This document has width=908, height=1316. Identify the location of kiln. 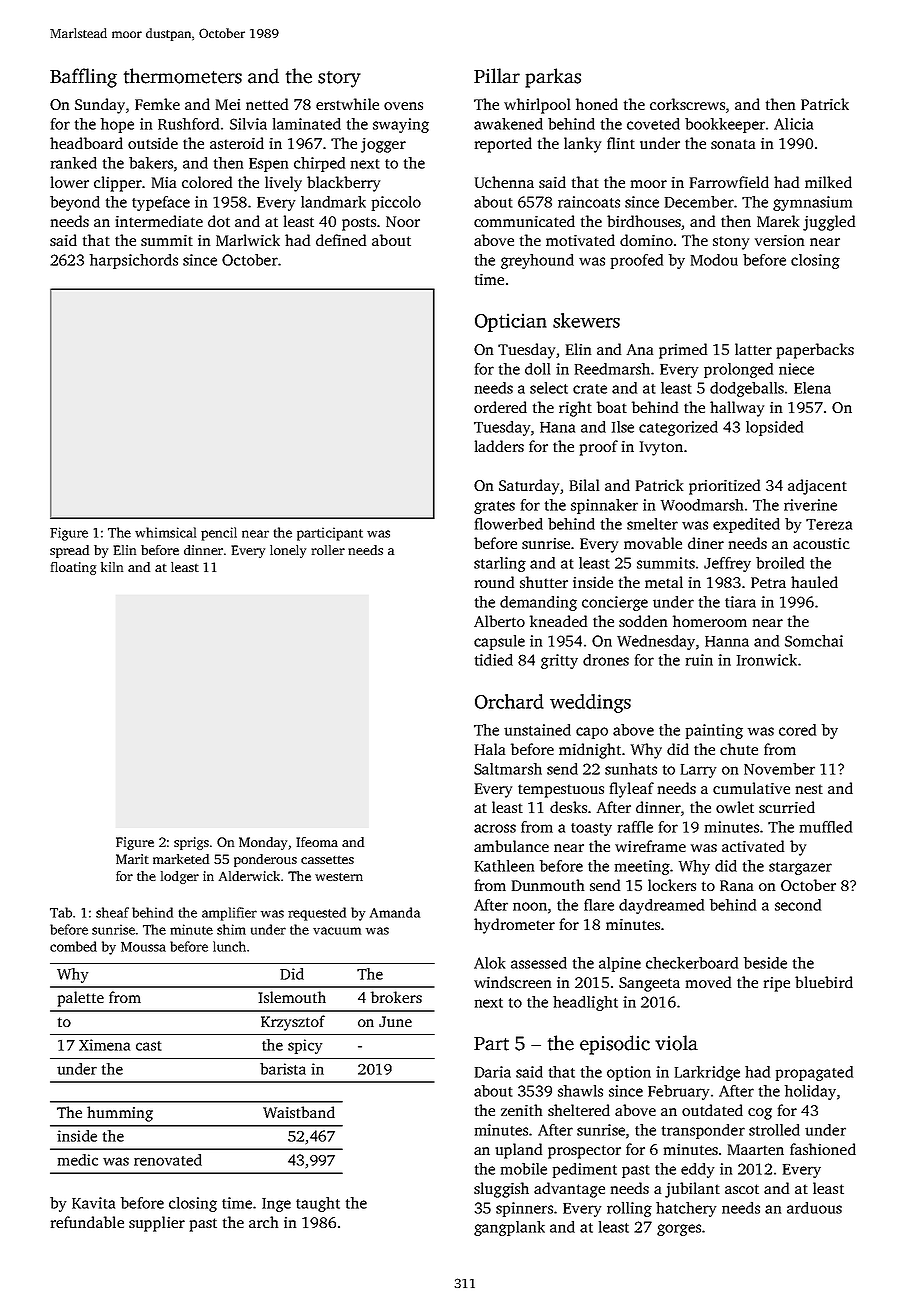
(112, 567).
